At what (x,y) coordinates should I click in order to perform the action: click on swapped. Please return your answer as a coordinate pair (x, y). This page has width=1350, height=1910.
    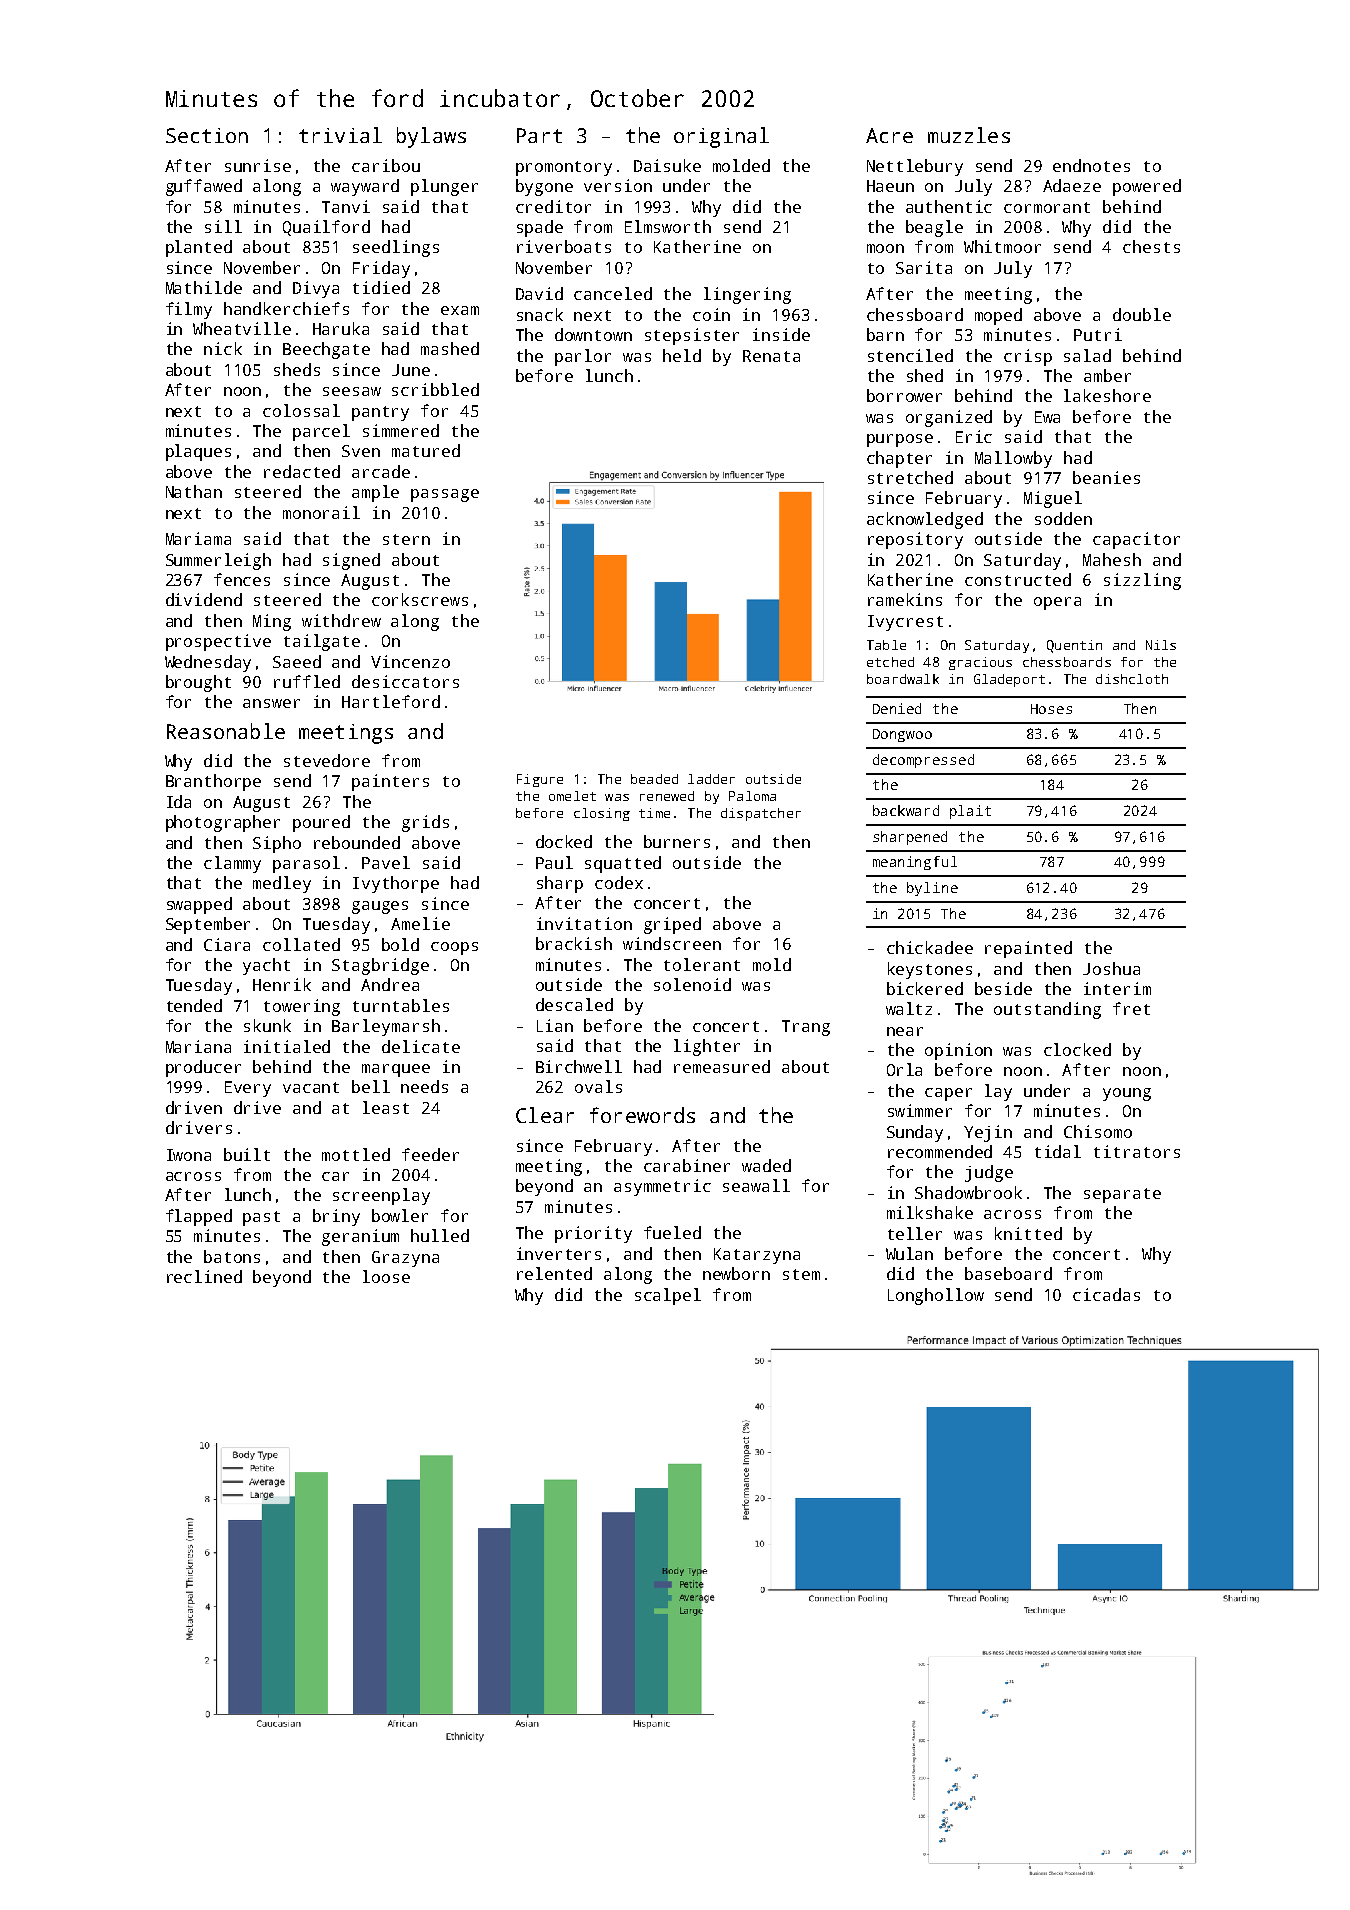
    Looking at the image, I should click on (199, 905).
